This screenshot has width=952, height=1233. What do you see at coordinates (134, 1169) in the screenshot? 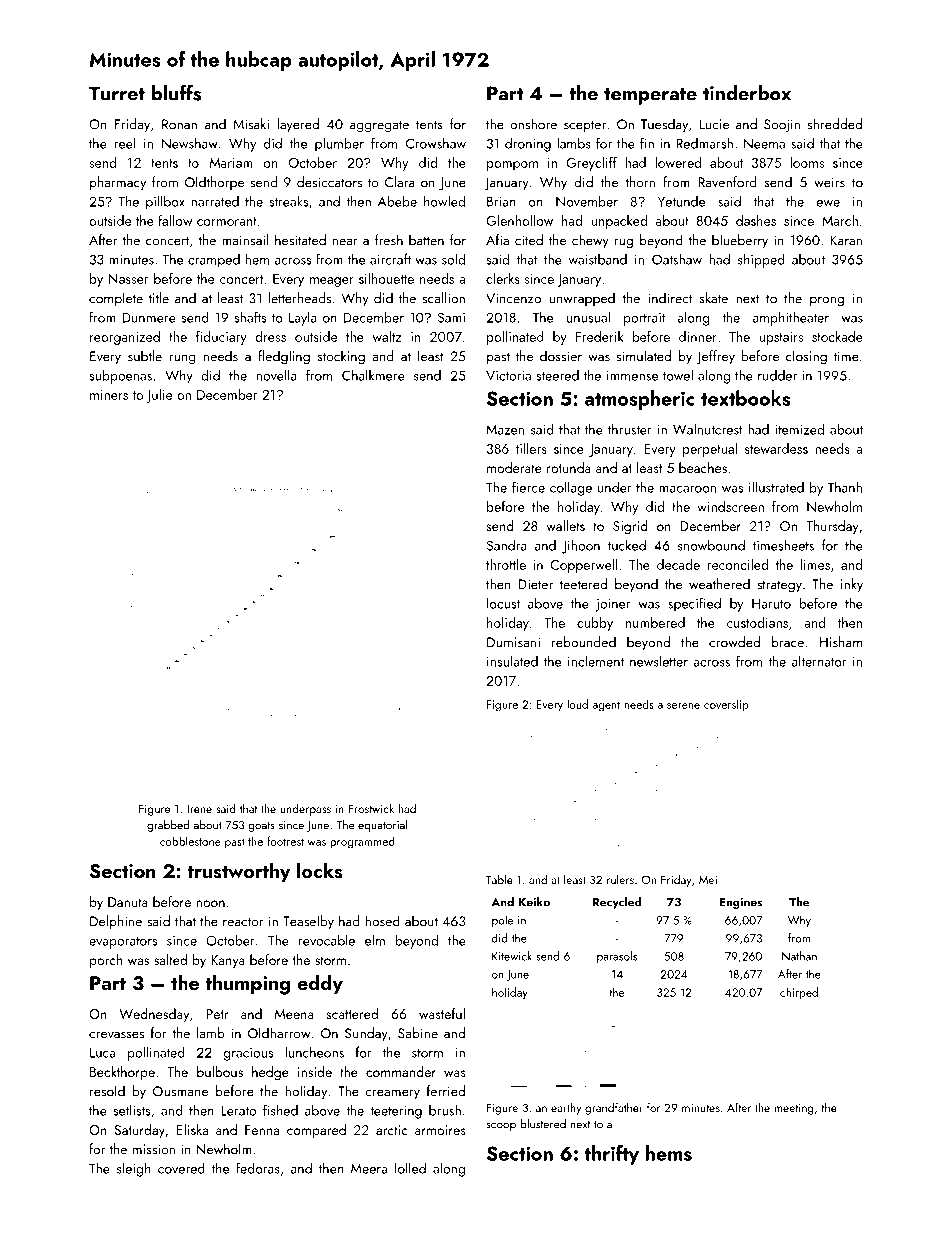
I see `sleigh` at bounding box center [134, 1169].
